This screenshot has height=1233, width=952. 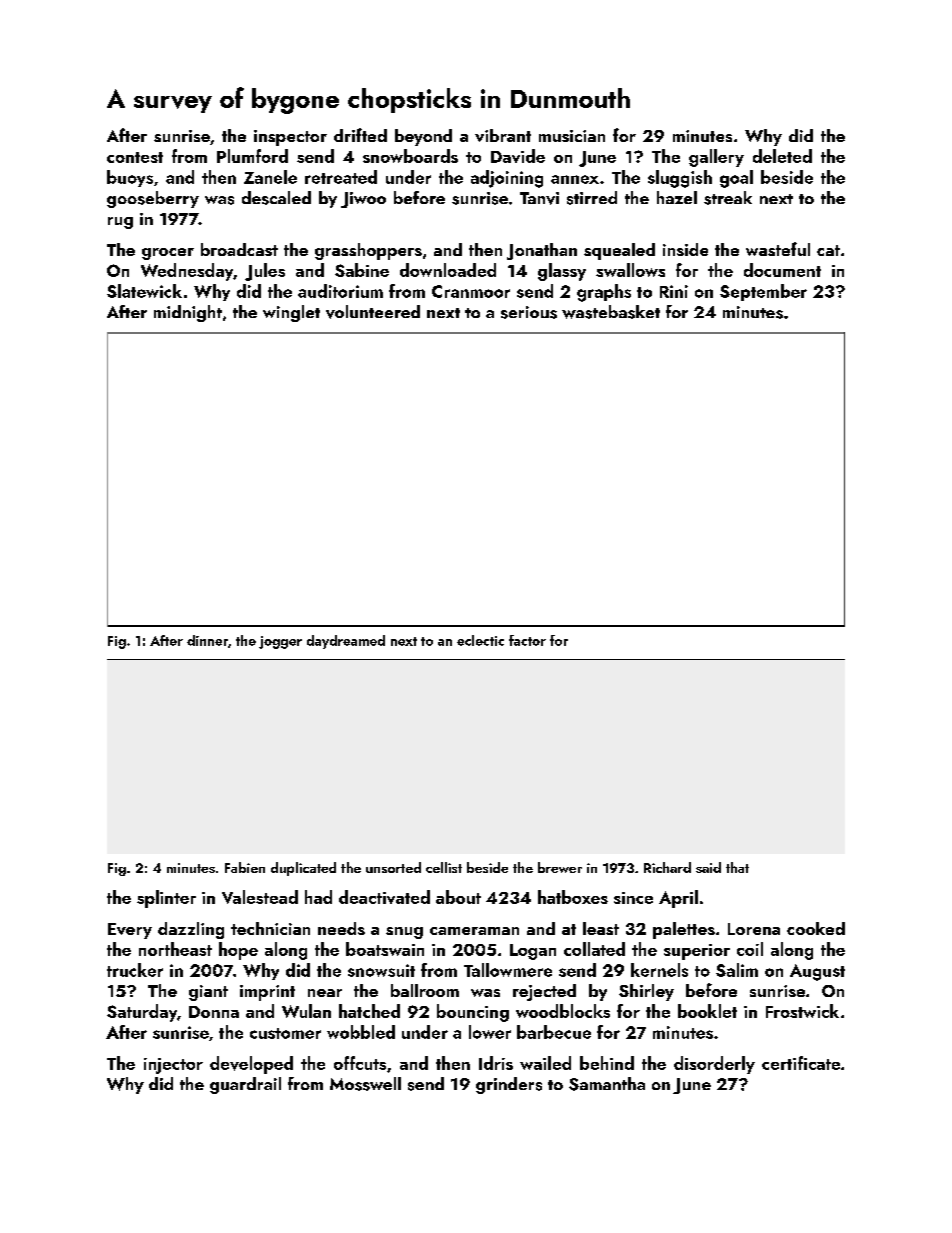 What do you see at coordinates (490, 1032) in the screenshot?
I see `lower` at bounding box center [490, 1032].
